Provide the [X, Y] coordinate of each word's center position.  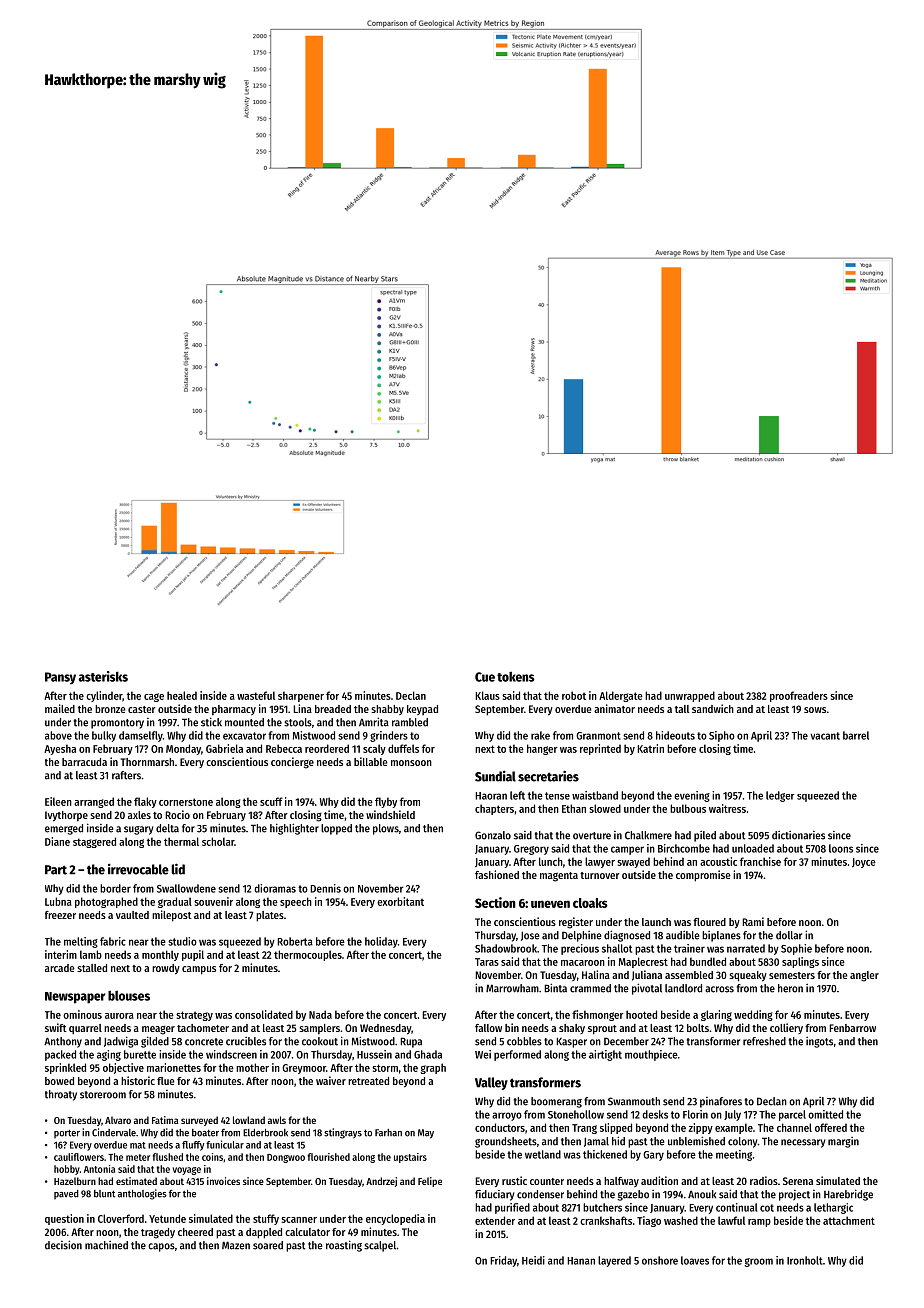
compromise [703, 876]
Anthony [63, 1042]
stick [211, 722]
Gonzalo [493, 835]
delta [167, 828]
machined [106, 1245]
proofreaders [799, 696]
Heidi [533, 1260]
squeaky [748, 976]
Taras [487, 962]
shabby [387, 710]
